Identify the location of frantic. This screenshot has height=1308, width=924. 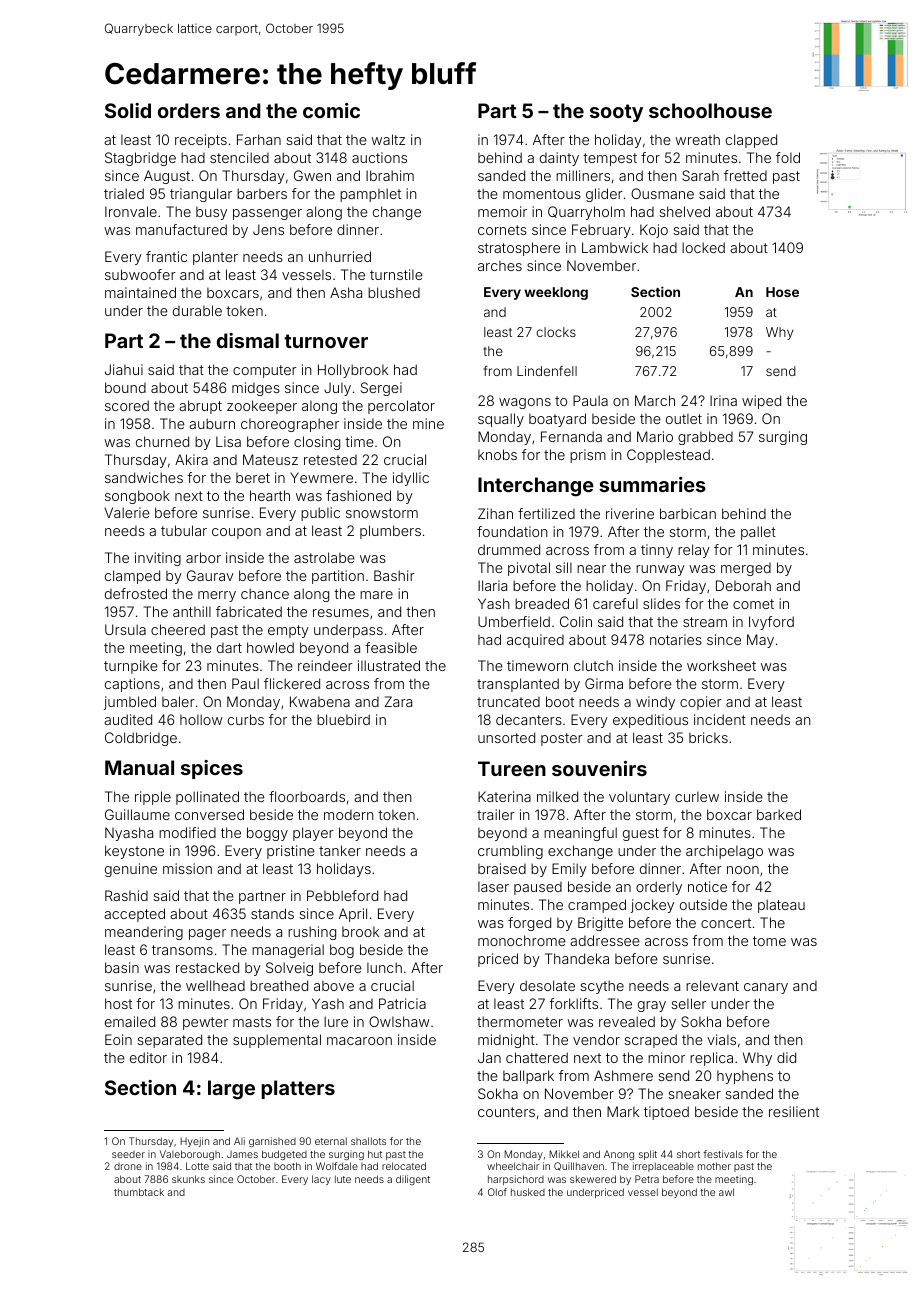
(166, 256).
